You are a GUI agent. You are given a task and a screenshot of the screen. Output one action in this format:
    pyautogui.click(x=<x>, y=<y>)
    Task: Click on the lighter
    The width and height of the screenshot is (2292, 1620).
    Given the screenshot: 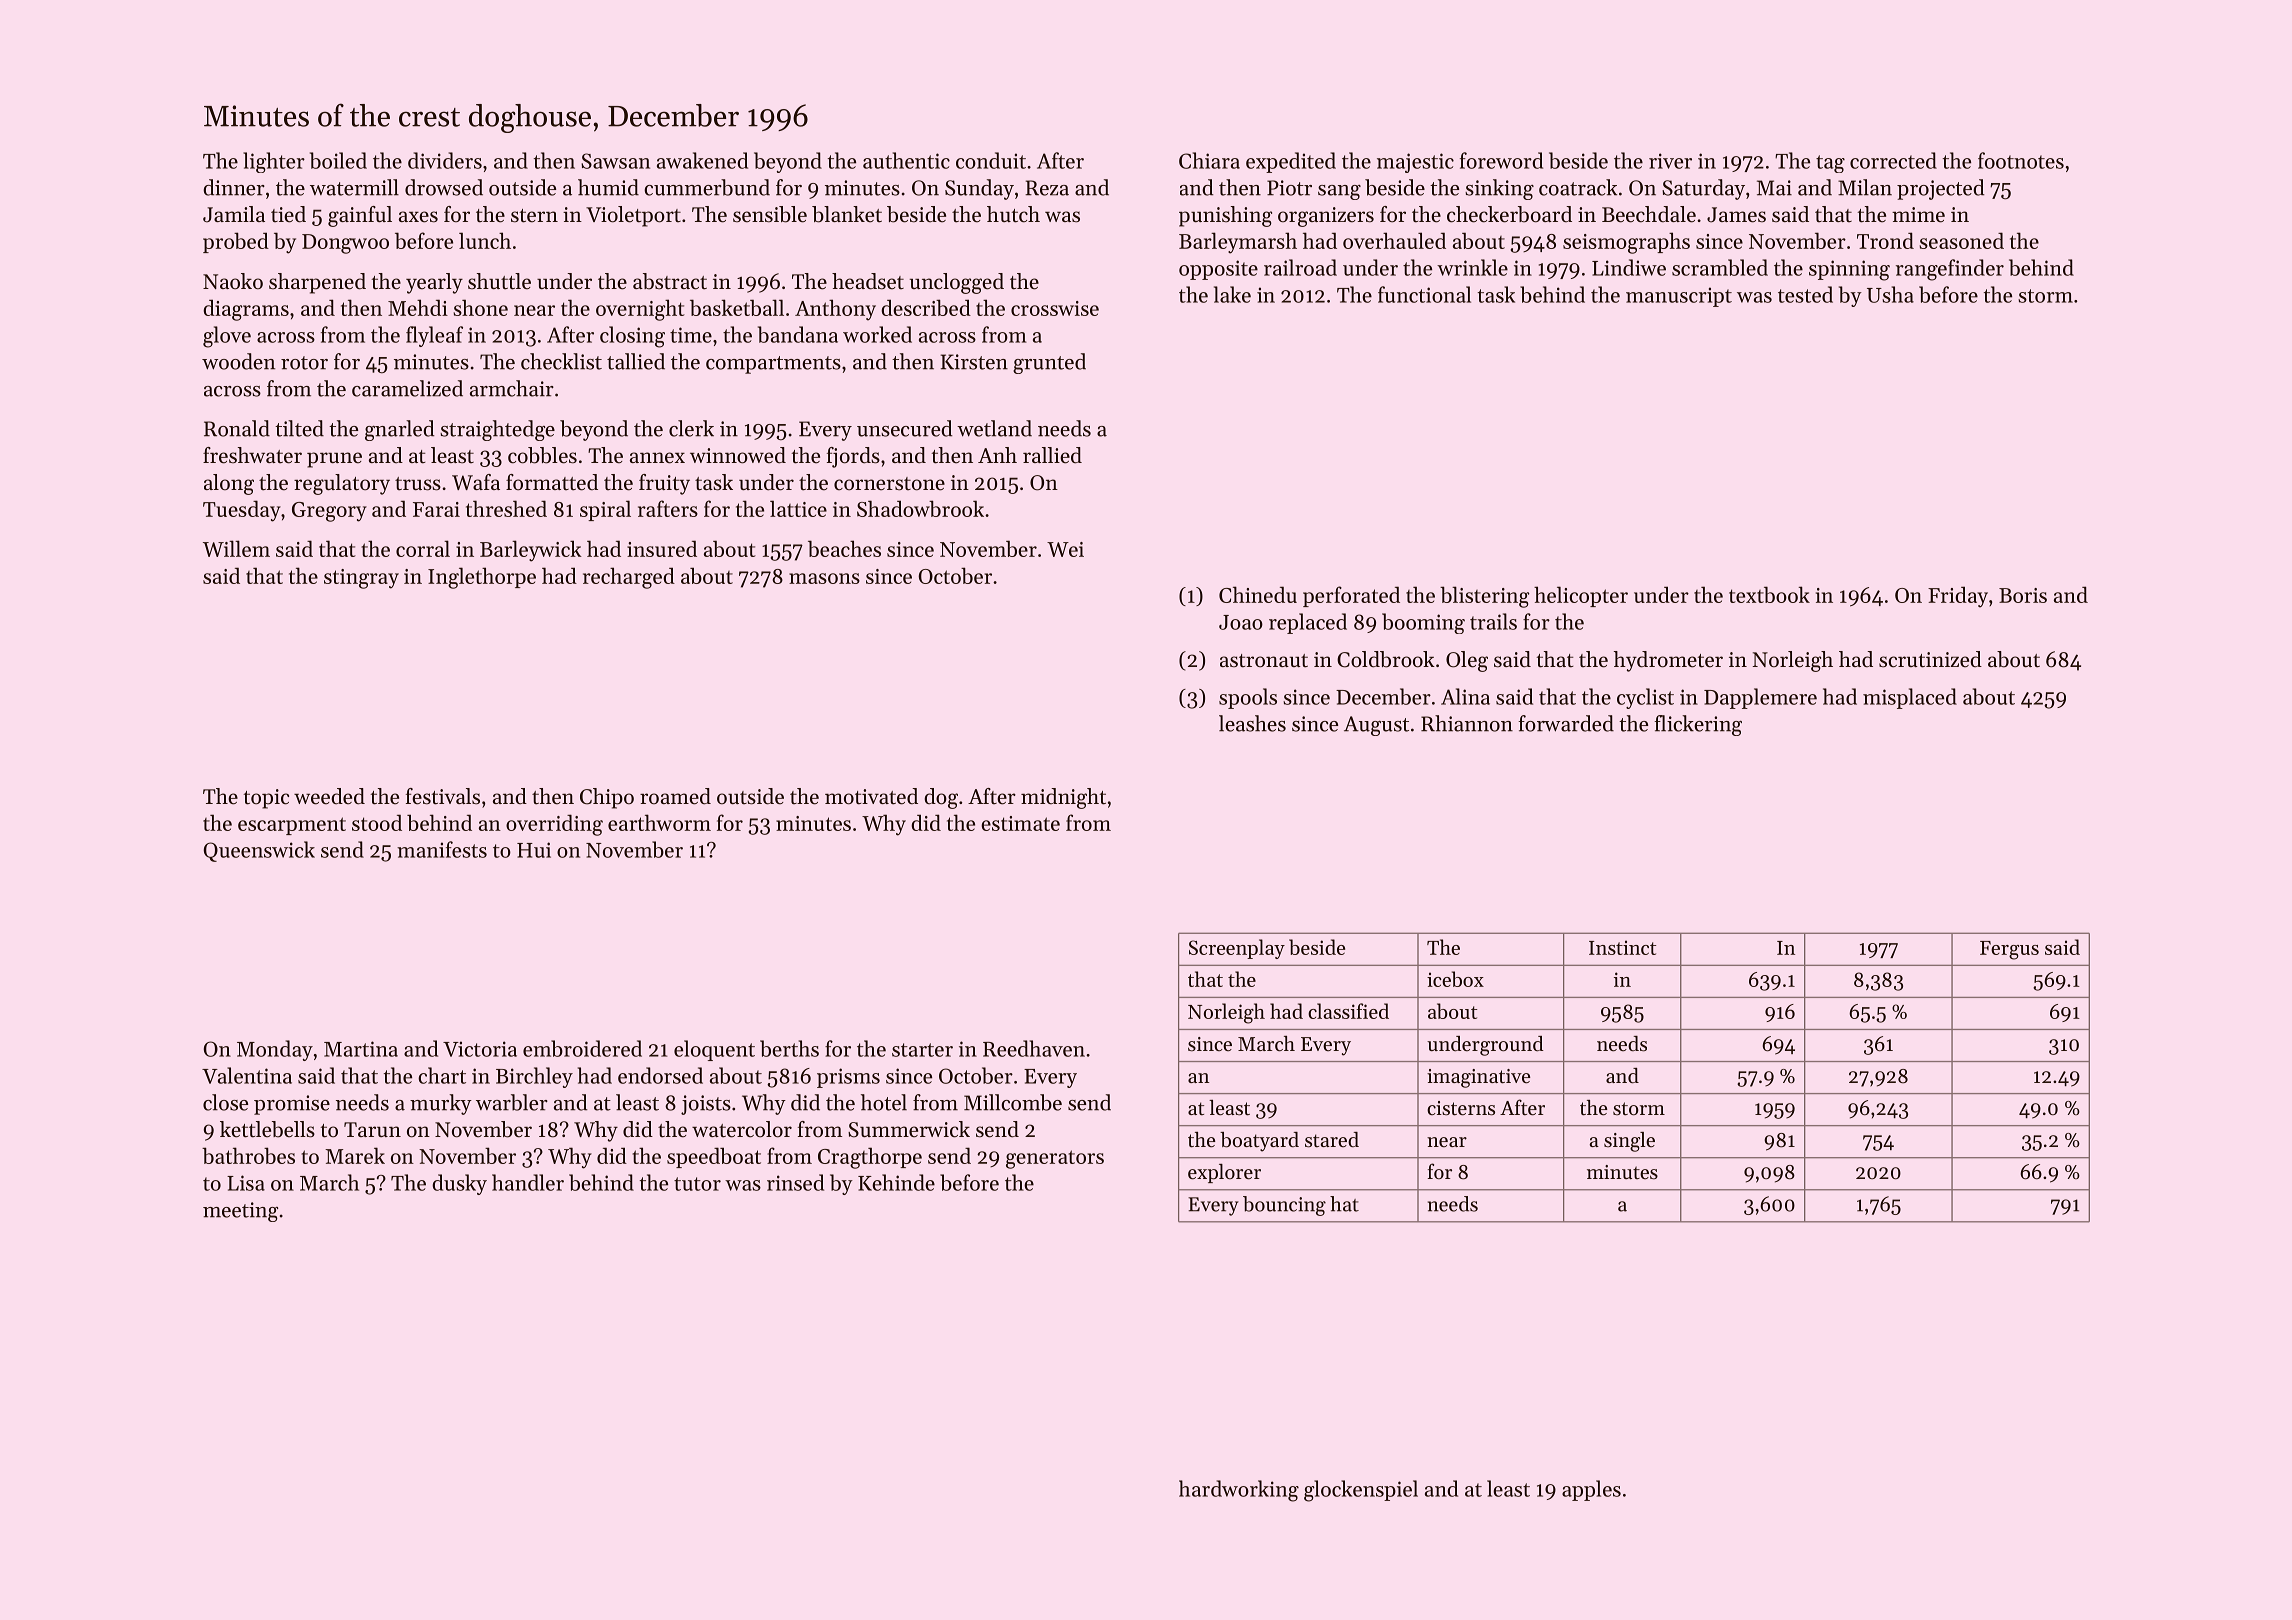 What is the action you would take?
    pyautogui.click(x=274, y=162)
